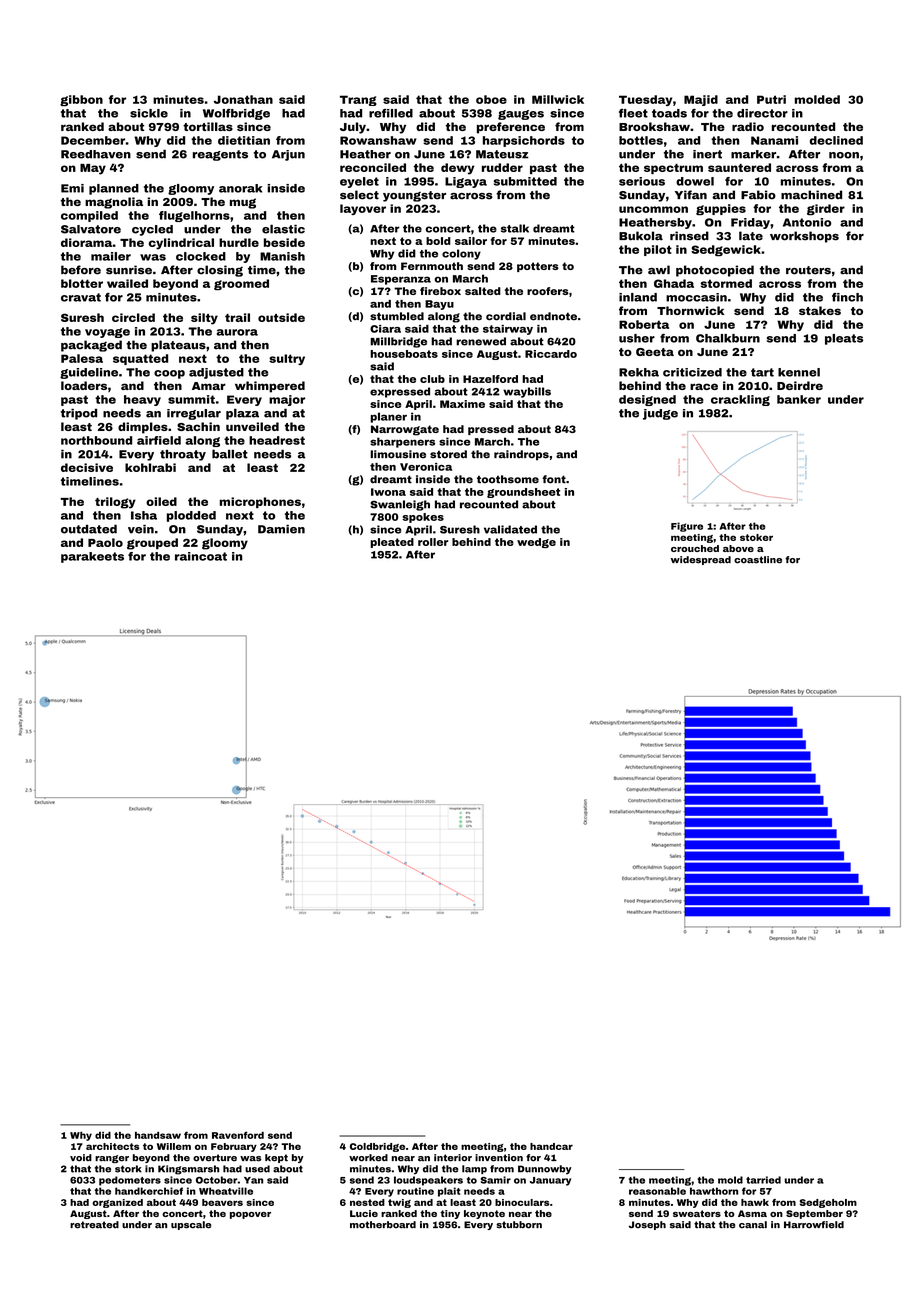  Describe the element at coordinates (158, 1135) in the document. I see `handsaw` at that location.
